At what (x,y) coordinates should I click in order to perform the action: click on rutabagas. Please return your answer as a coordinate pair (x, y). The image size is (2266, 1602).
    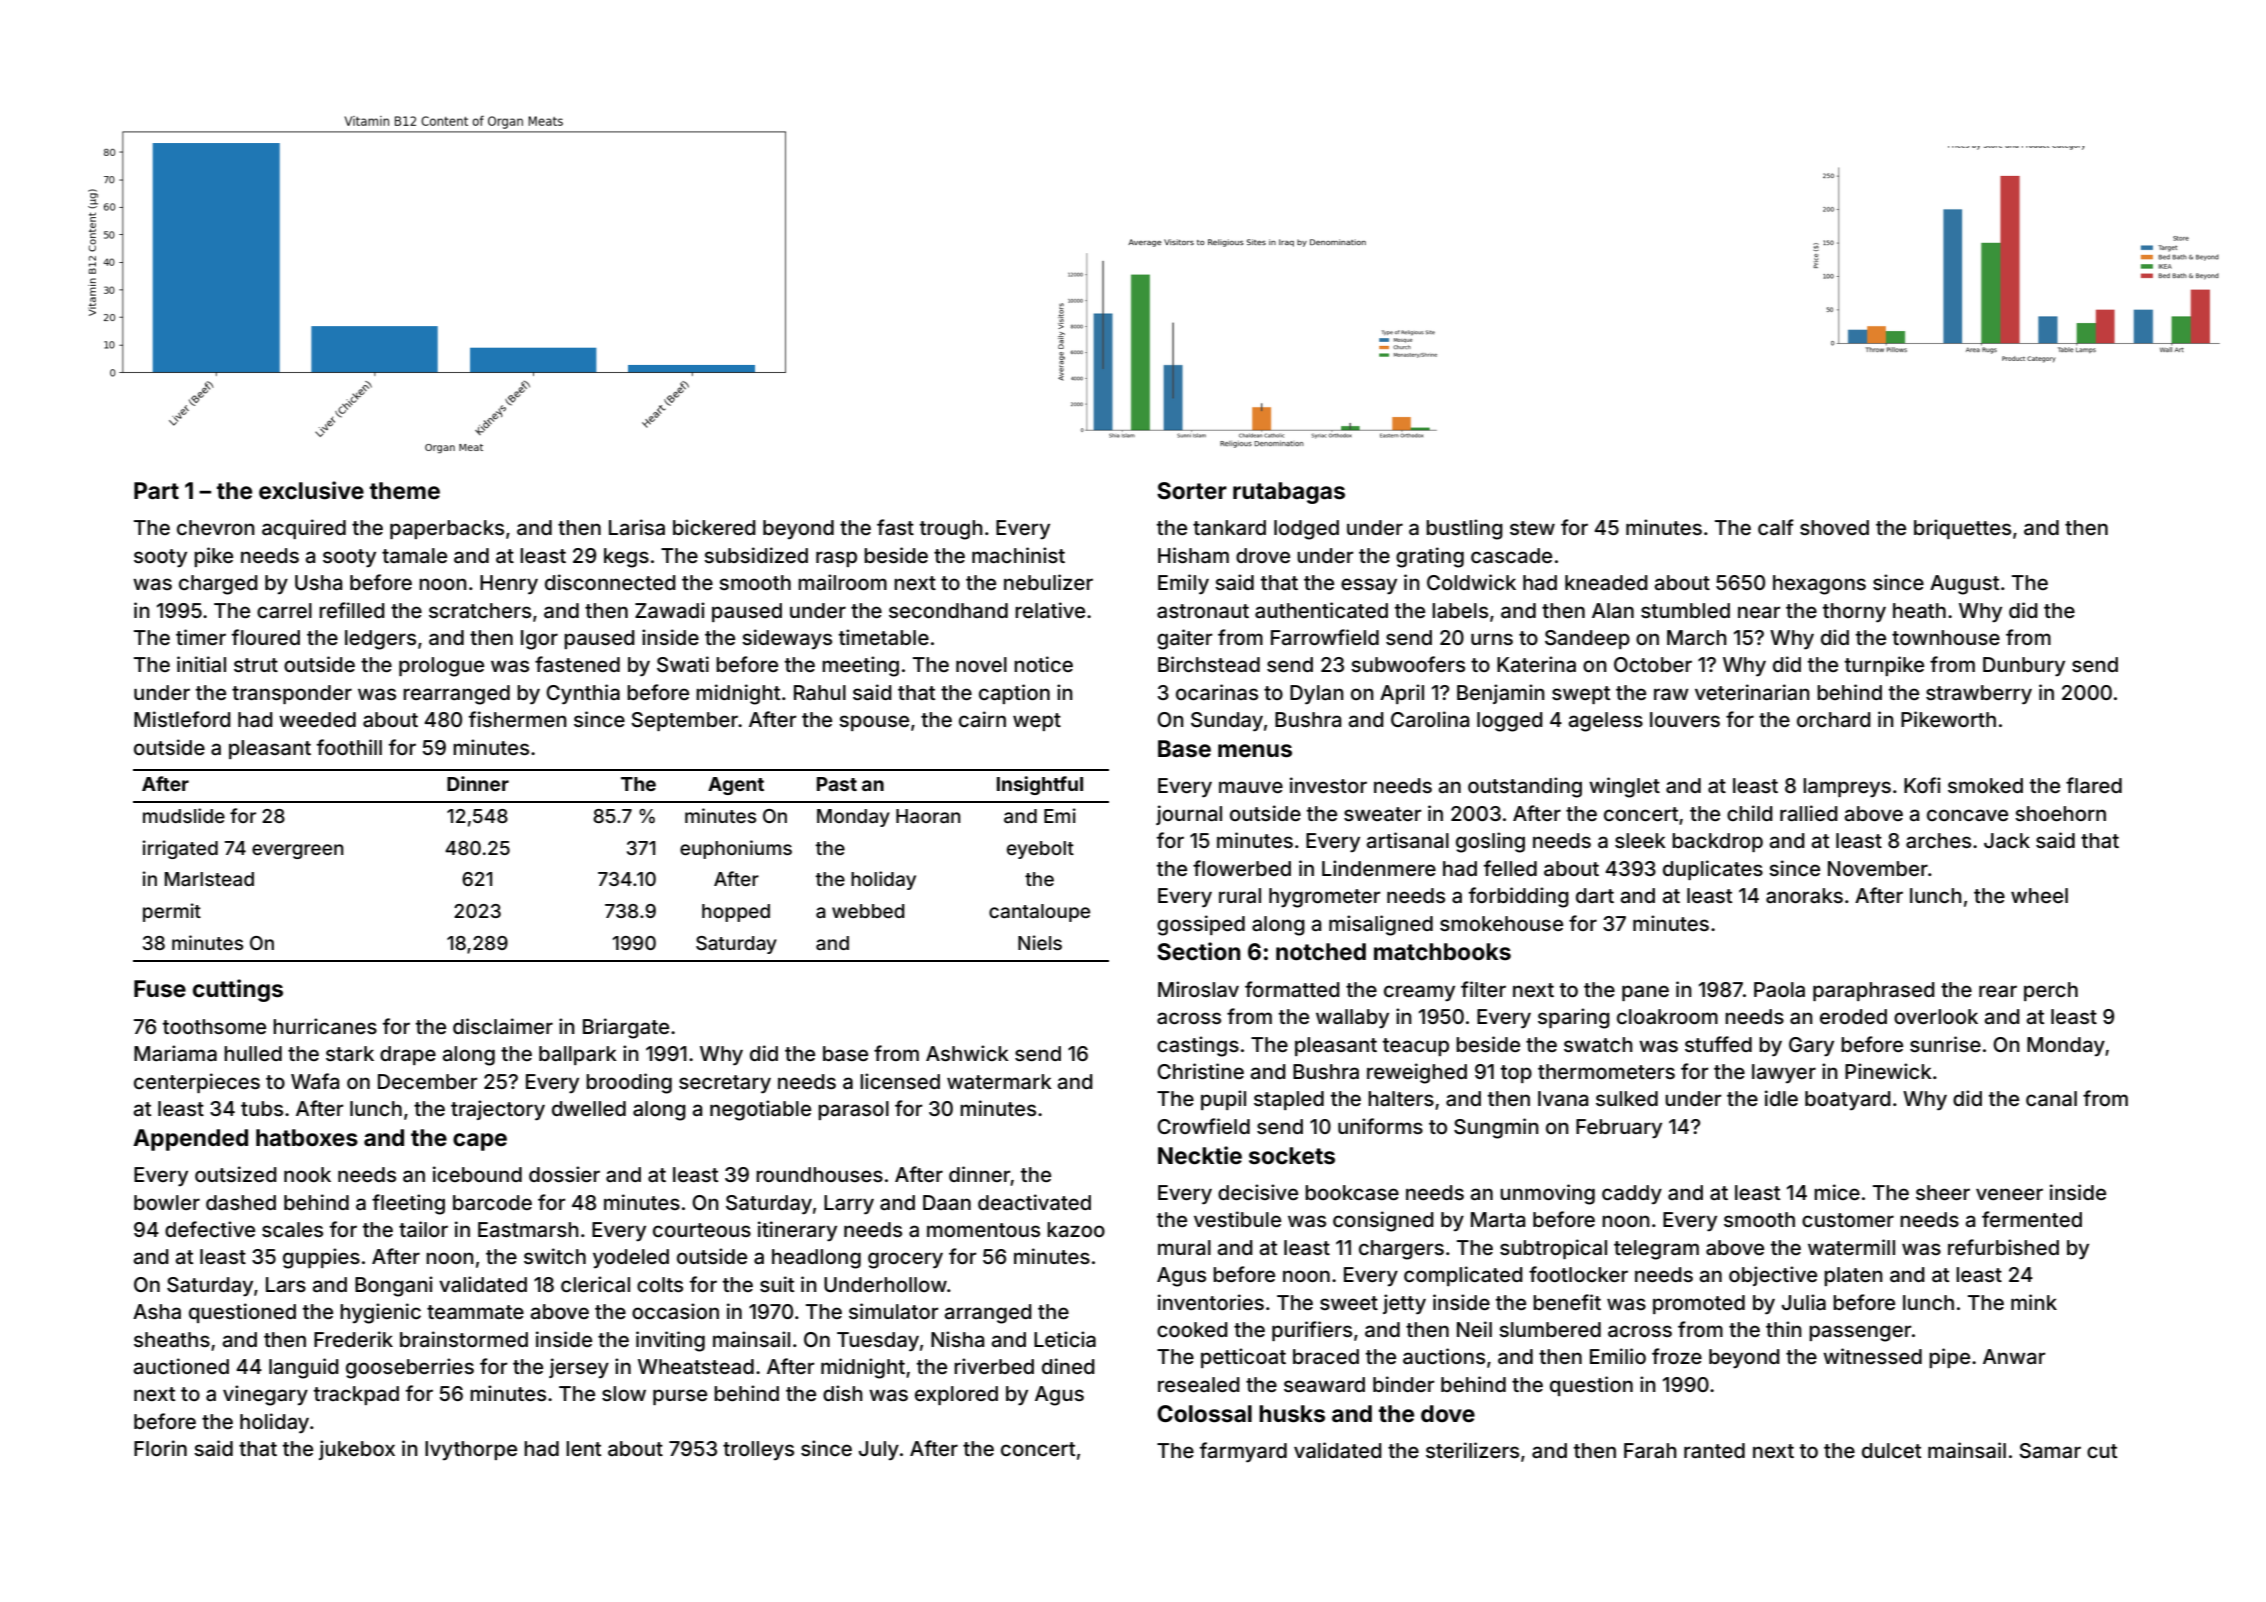
    Looking at the image, I should click on (1289, 493).
